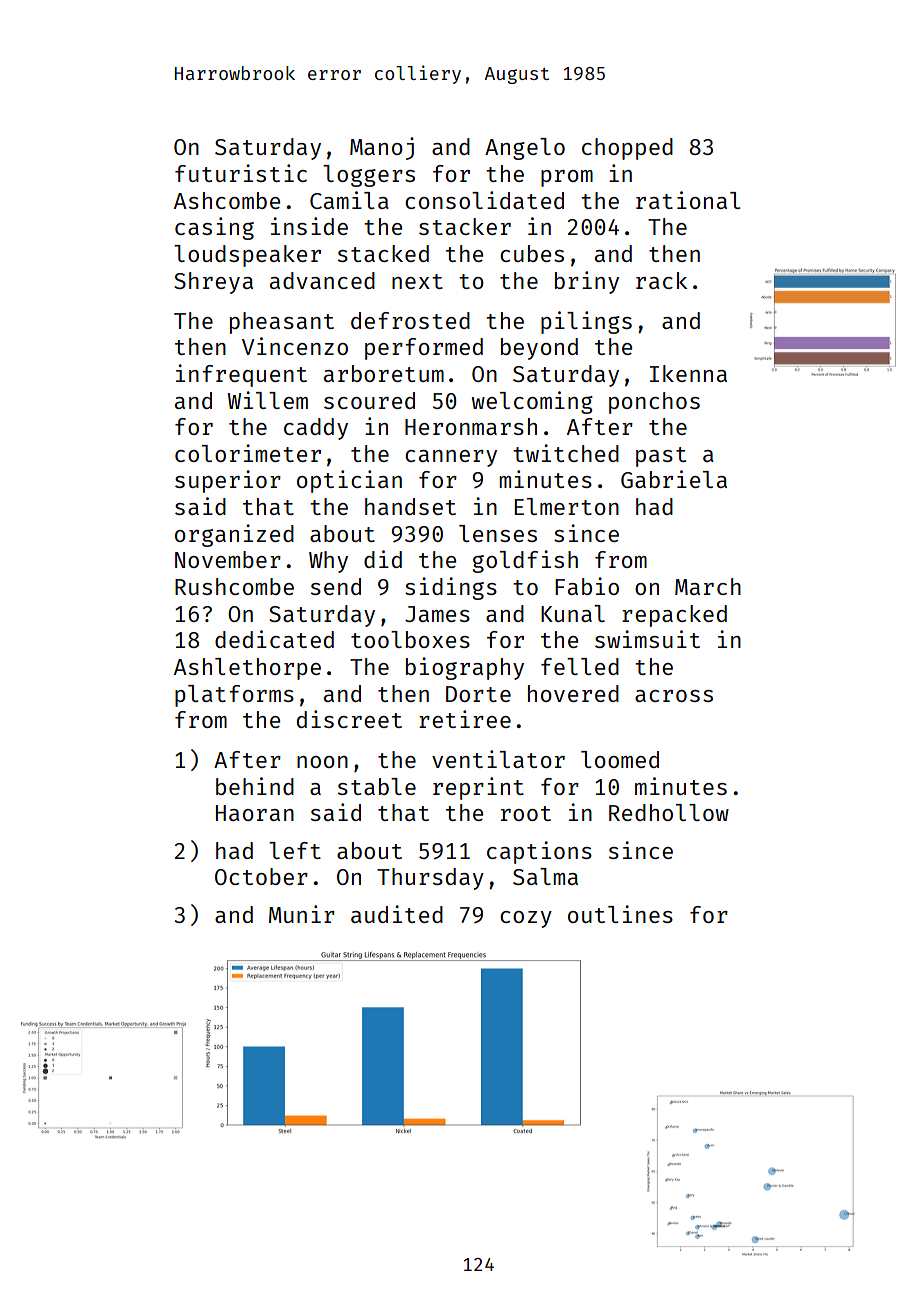  Describe the element at coordinates (627, 149) in the page. I see `chopped` at that location.
